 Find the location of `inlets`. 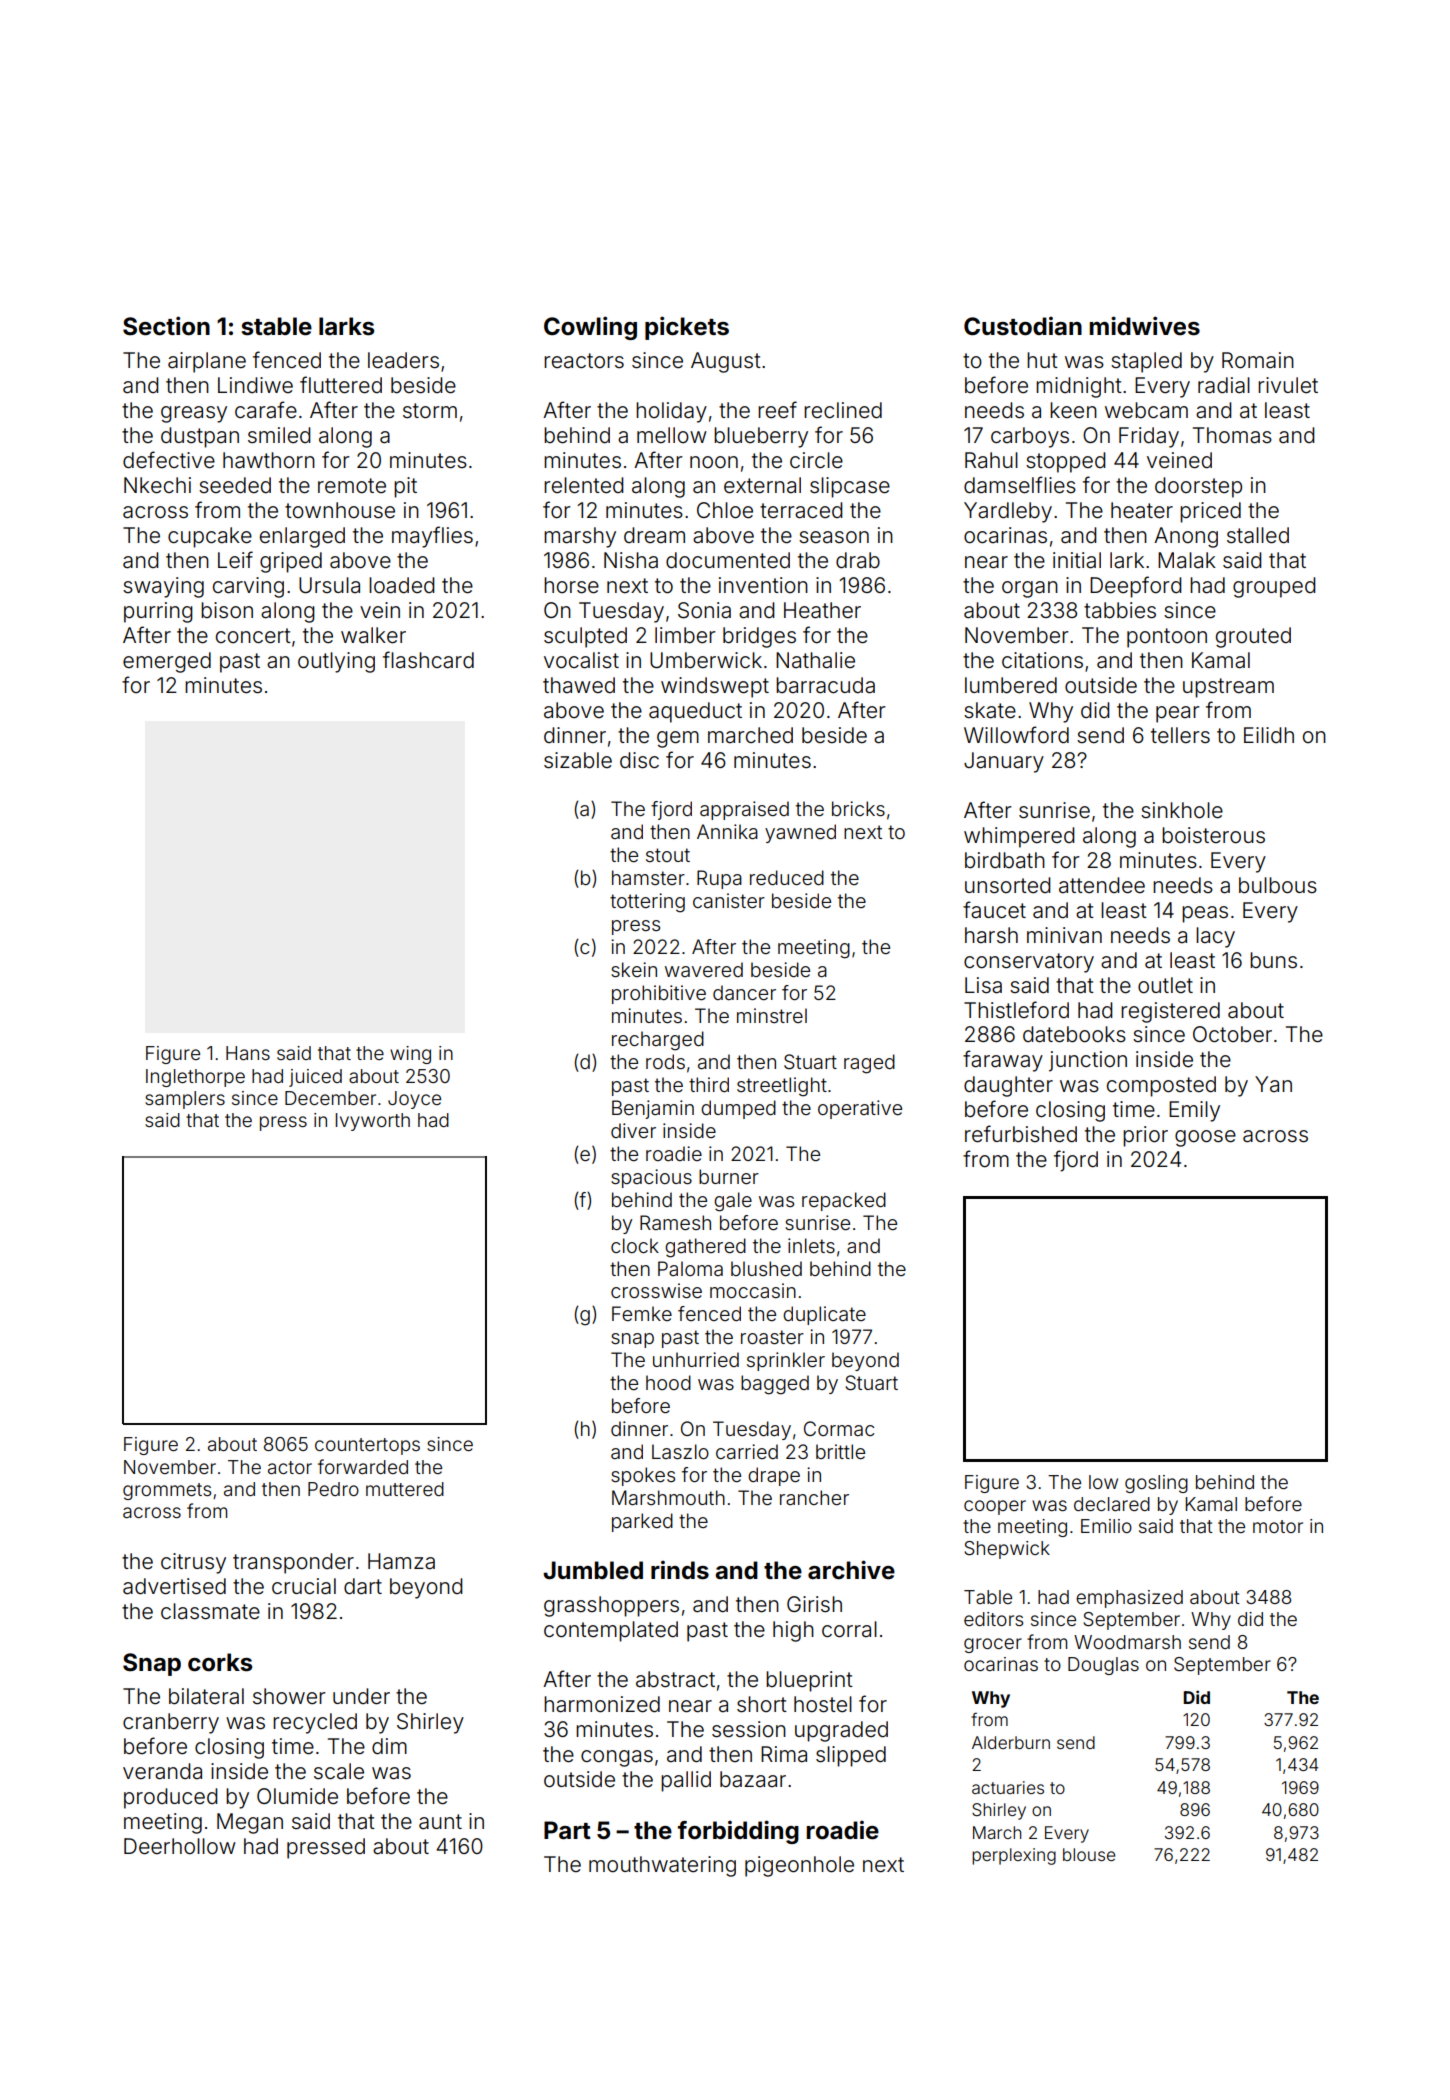

inlets is located at coordinates (811, 1245).
